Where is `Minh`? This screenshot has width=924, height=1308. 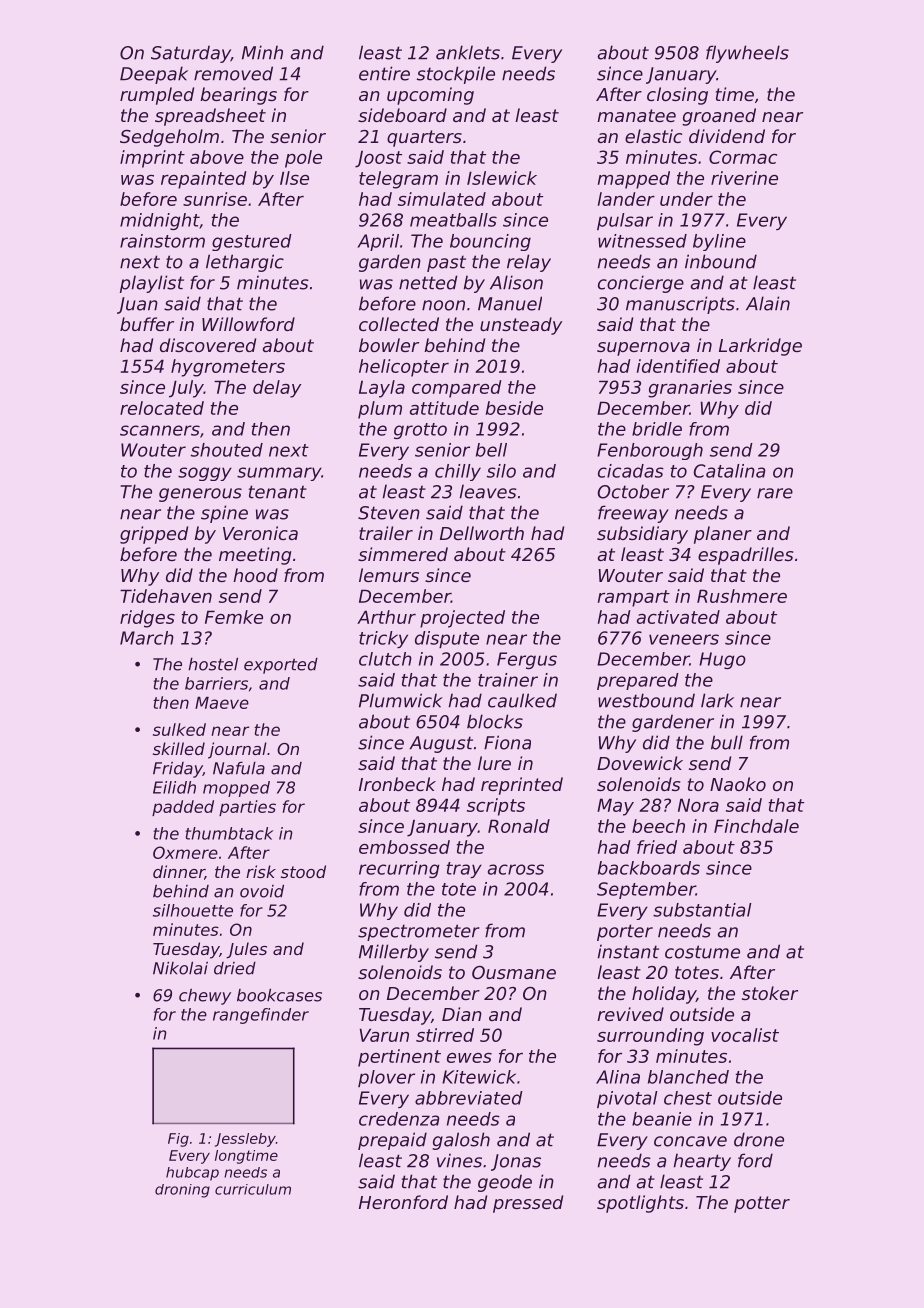 Minh is located at coordinates (262, 52).
